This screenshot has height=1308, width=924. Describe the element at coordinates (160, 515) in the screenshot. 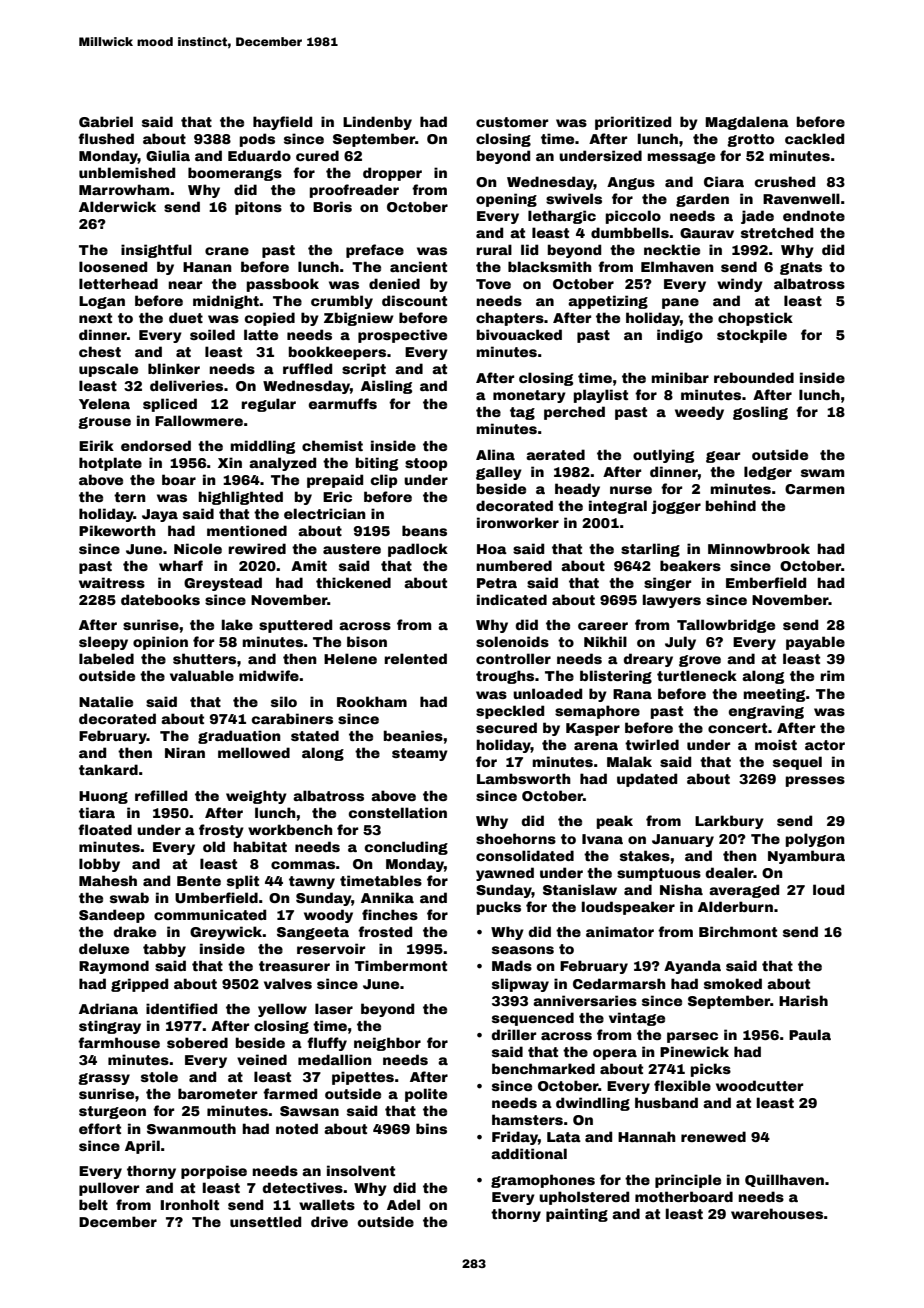

I see `Jaya` at that location.
